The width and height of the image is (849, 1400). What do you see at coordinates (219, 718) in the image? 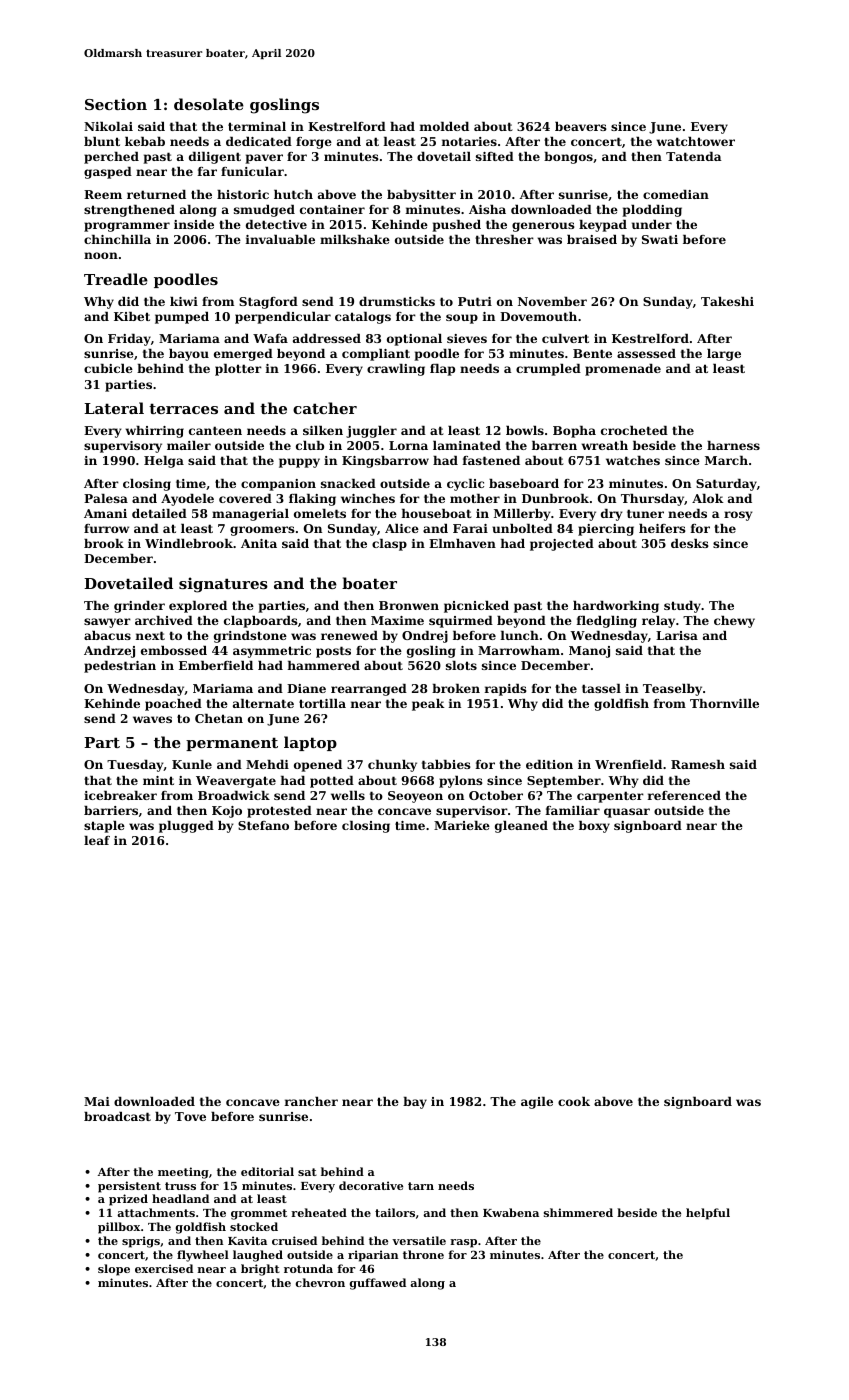
I see `Chetan` at bounding box center [219, 718].
